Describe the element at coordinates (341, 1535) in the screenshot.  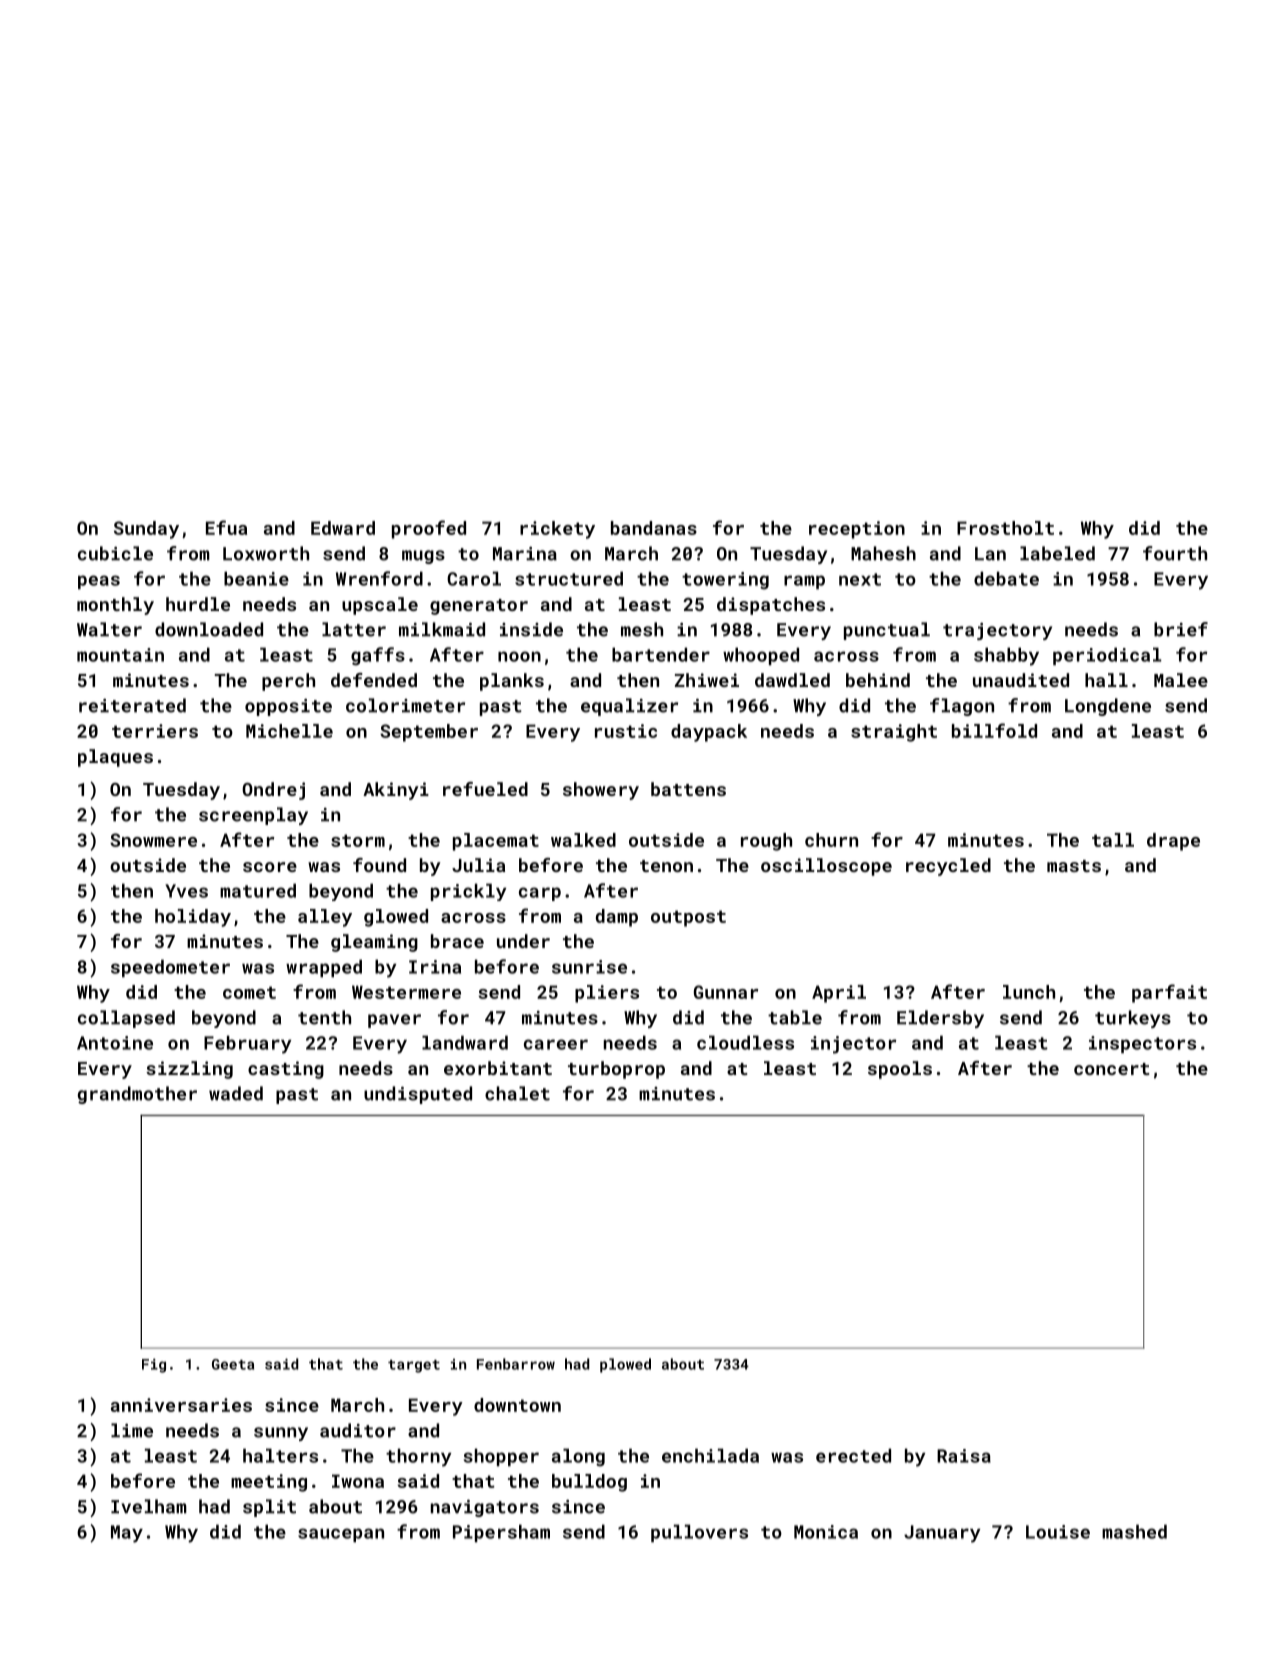
I see `saucepan` at that location.
